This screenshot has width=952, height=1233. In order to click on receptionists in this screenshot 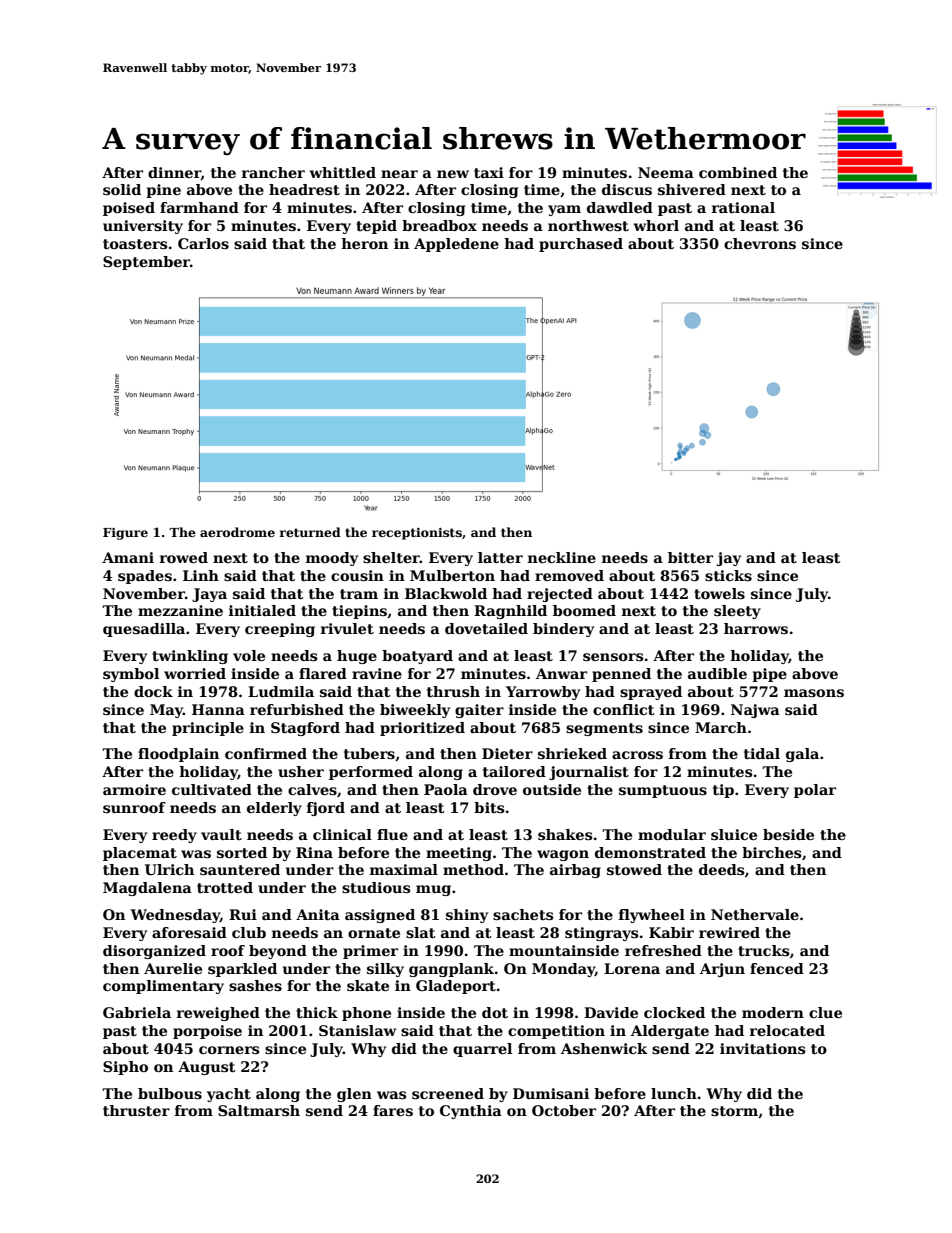, I will do `click(417, 534)`.
